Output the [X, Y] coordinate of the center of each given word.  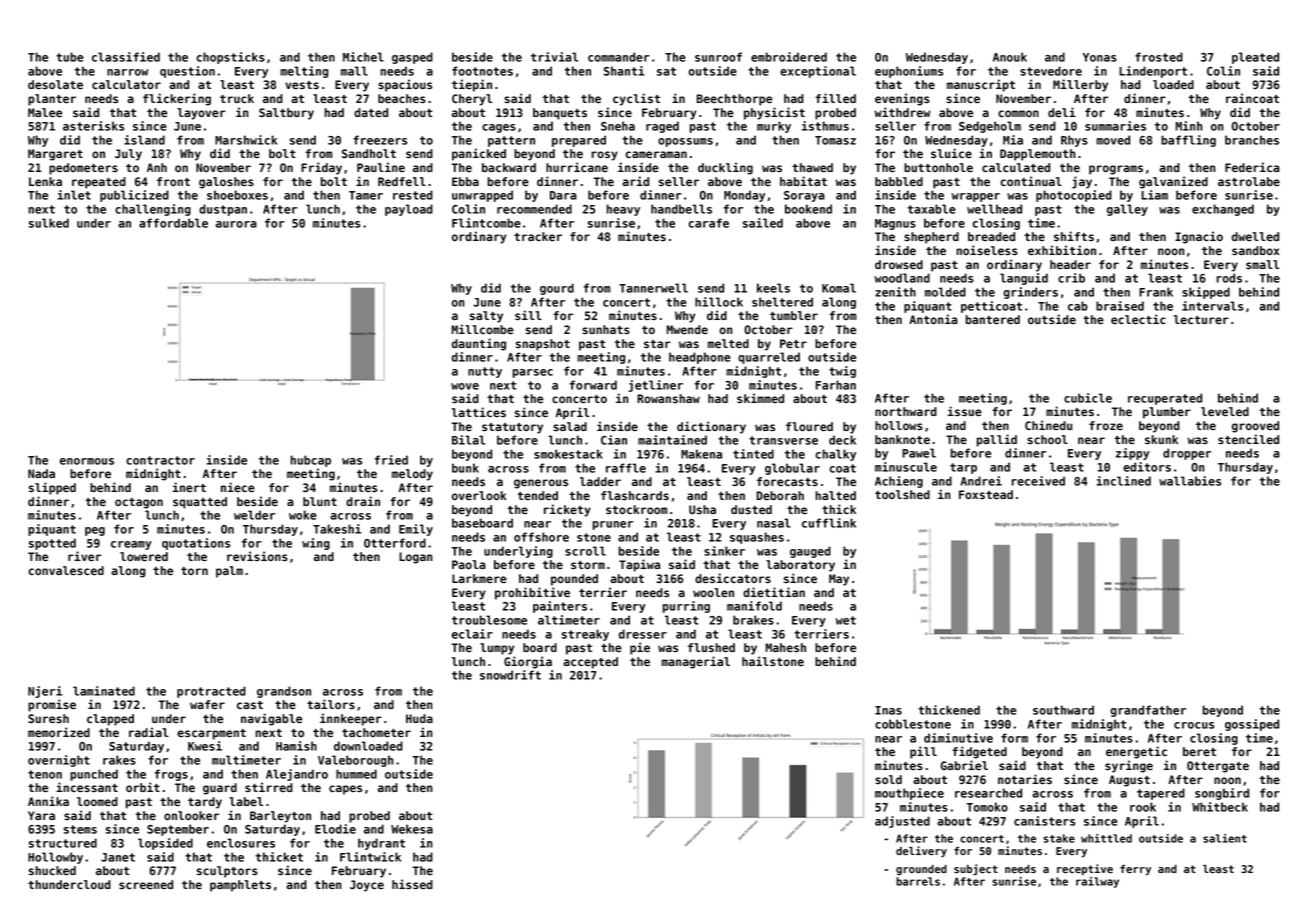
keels [773, 288]
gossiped [1252, 725]
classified [126, 57]
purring [686, 607]
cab [1078, 306]
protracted [211, 692]
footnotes [482, 71]
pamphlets [240, 886]
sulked [49, 223]
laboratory [800, 566]
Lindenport [1153, 72]
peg [95, 531]
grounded [921, 870]
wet [846, 620]
